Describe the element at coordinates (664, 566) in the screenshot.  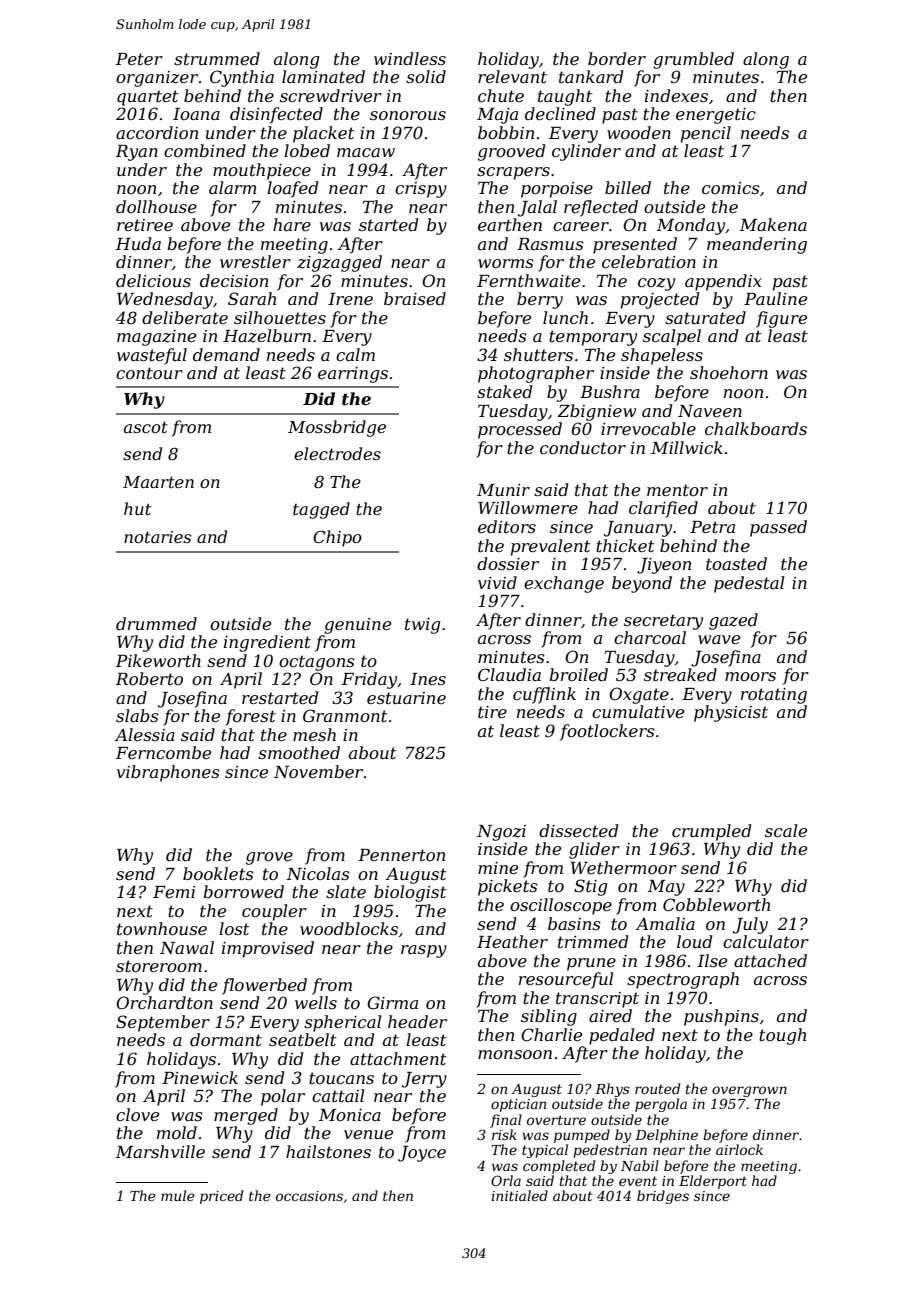
I see `Jiyeon` at that location.
